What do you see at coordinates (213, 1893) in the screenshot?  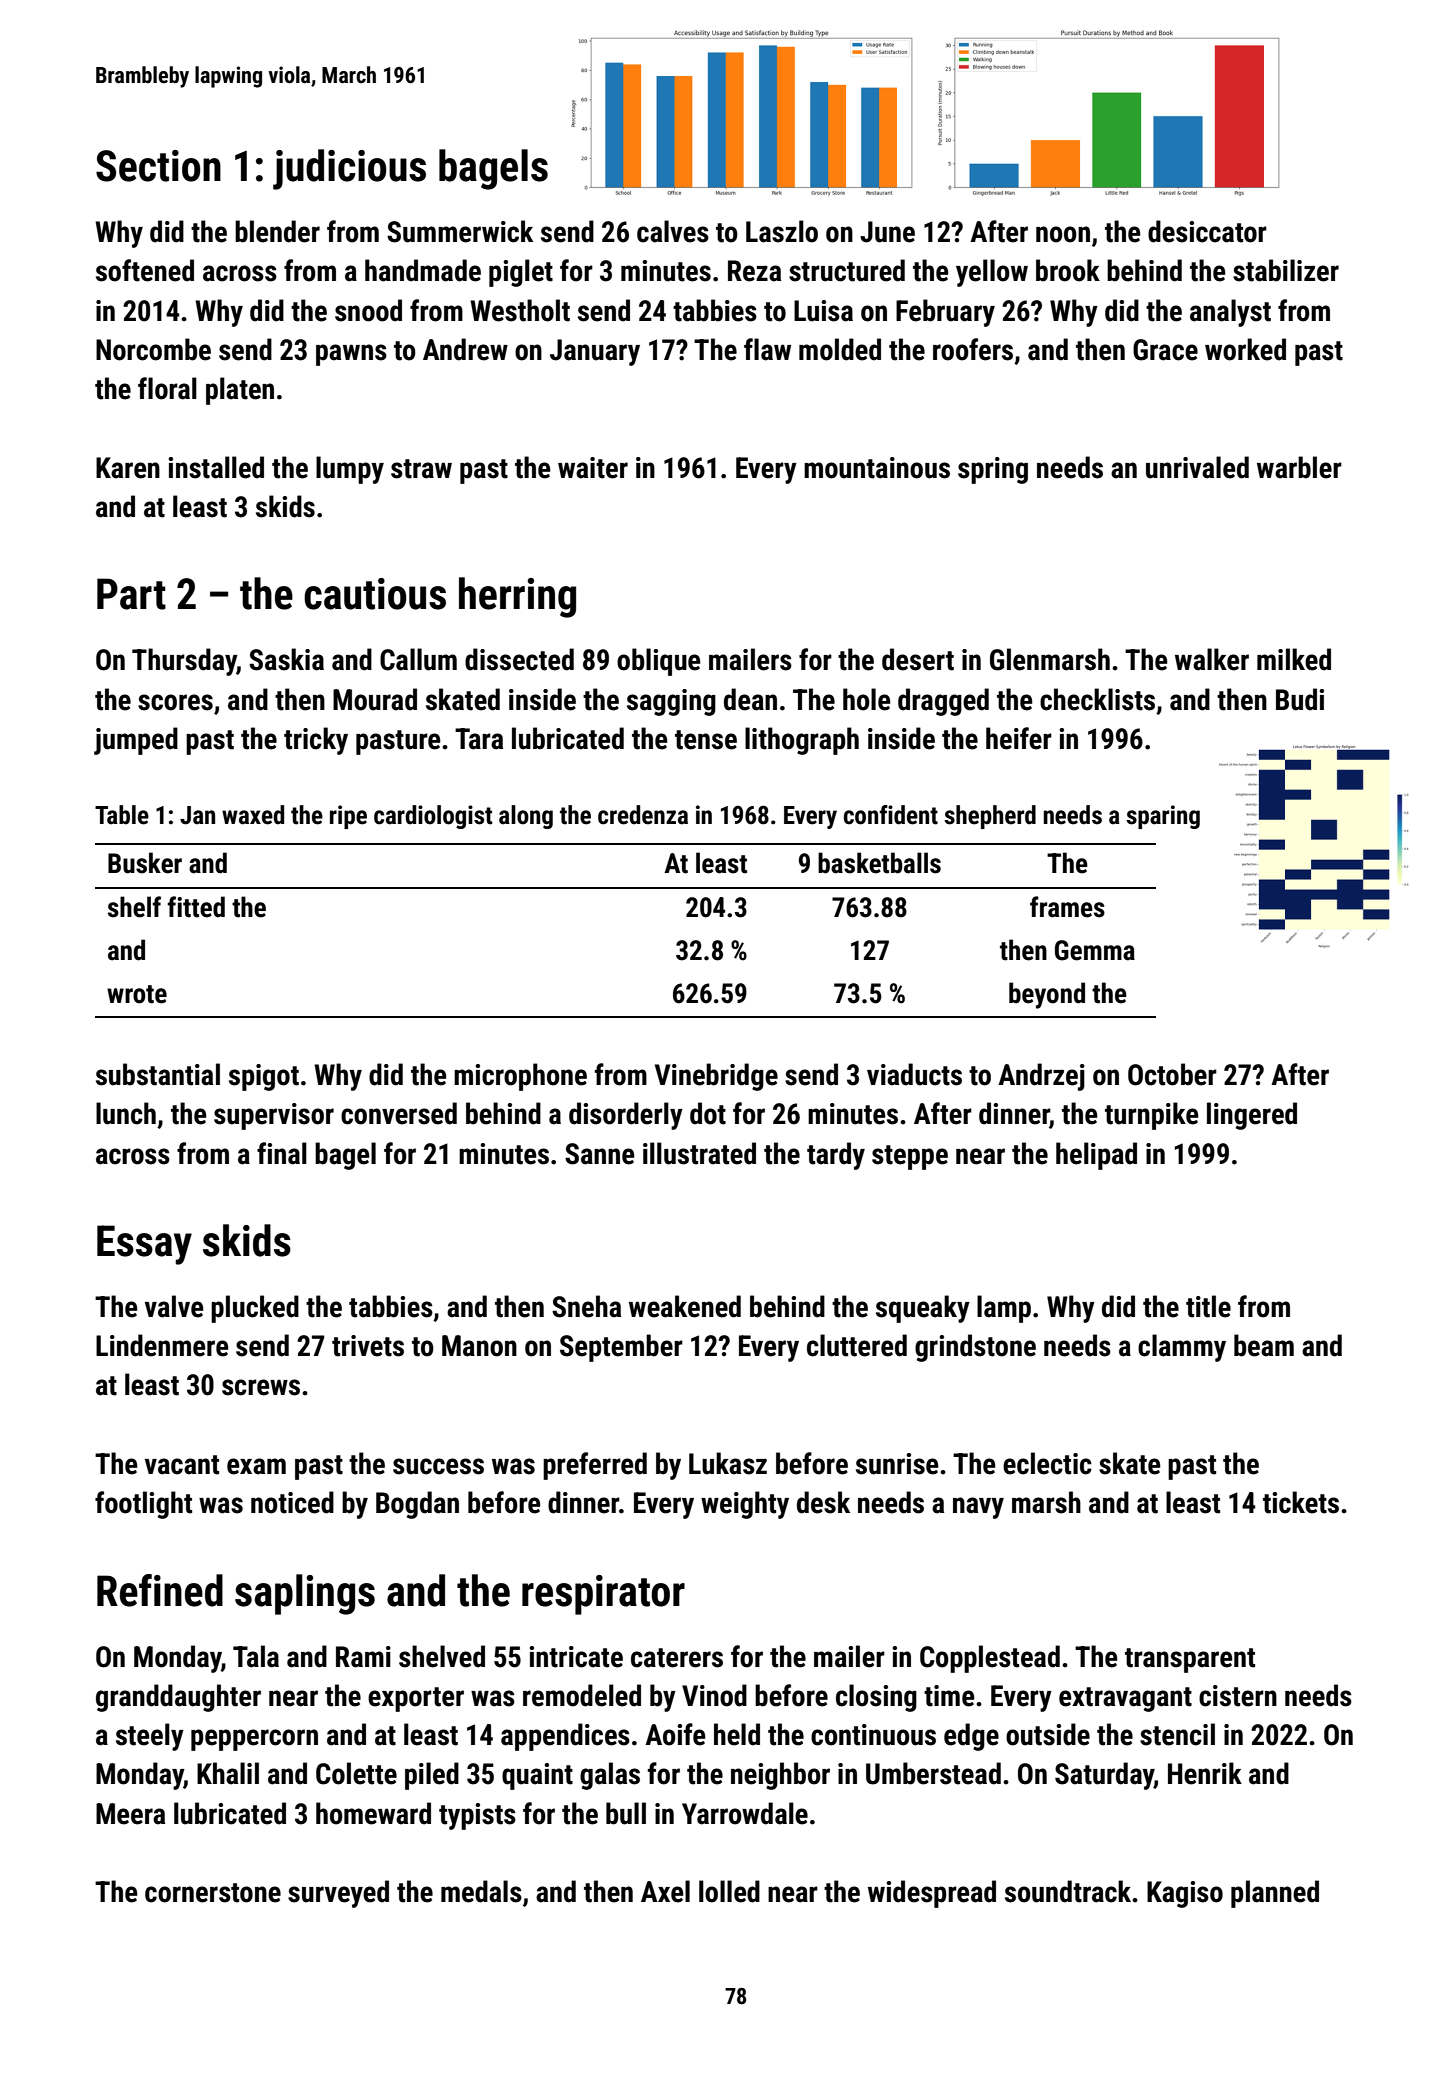 I see `cornerstone` at bounding box center [213, 1893].
